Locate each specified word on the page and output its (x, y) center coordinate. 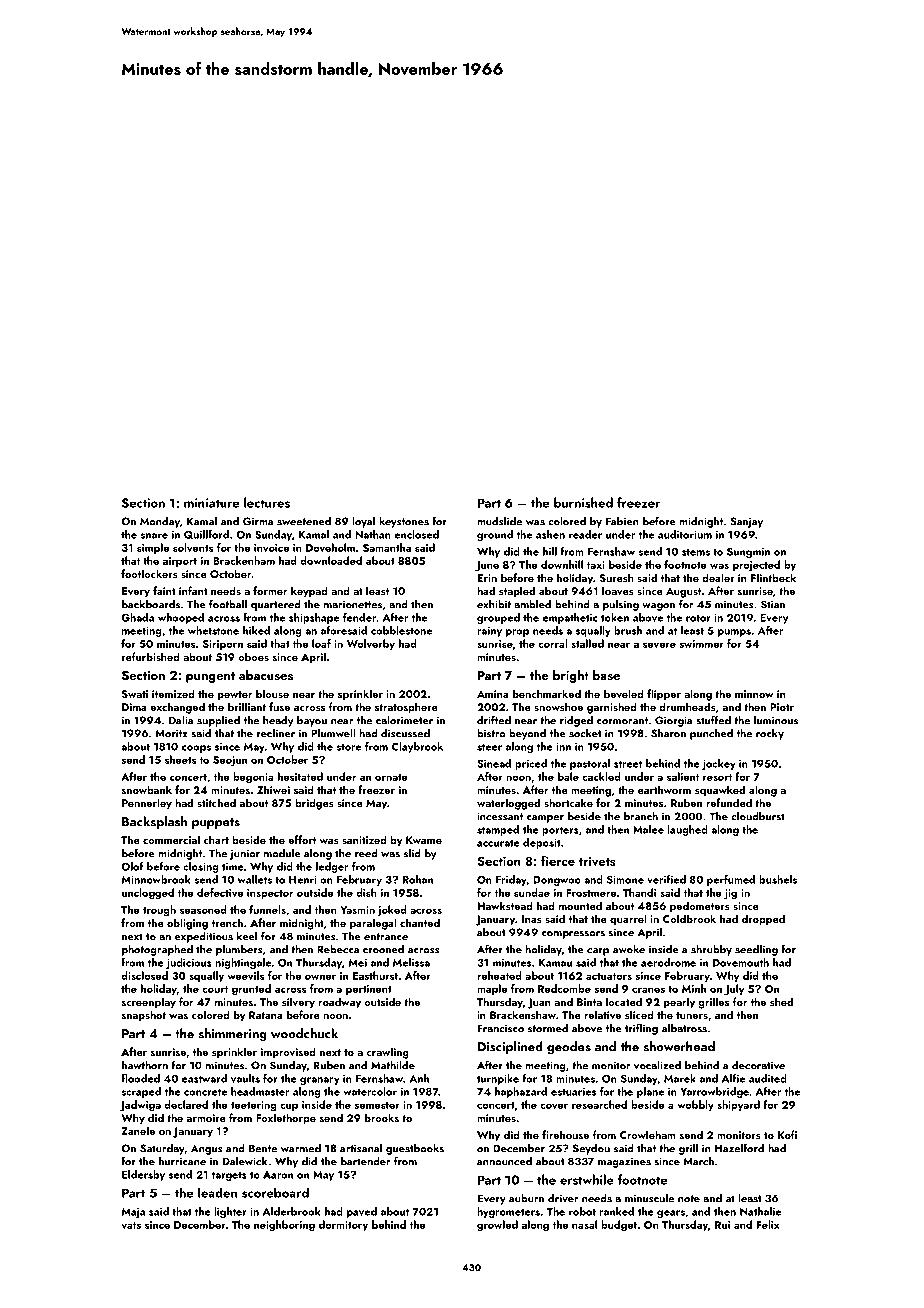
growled (497, 1226)
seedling (756, 950)
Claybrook (417, 747)
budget (619, 1226)
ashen (550, 534)
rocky (770, 734)
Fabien (622, 521)
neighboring (284, 1226)
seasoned (203, 909)
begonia (253, 778)
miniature (211, 503)
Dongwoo (557, 881)
